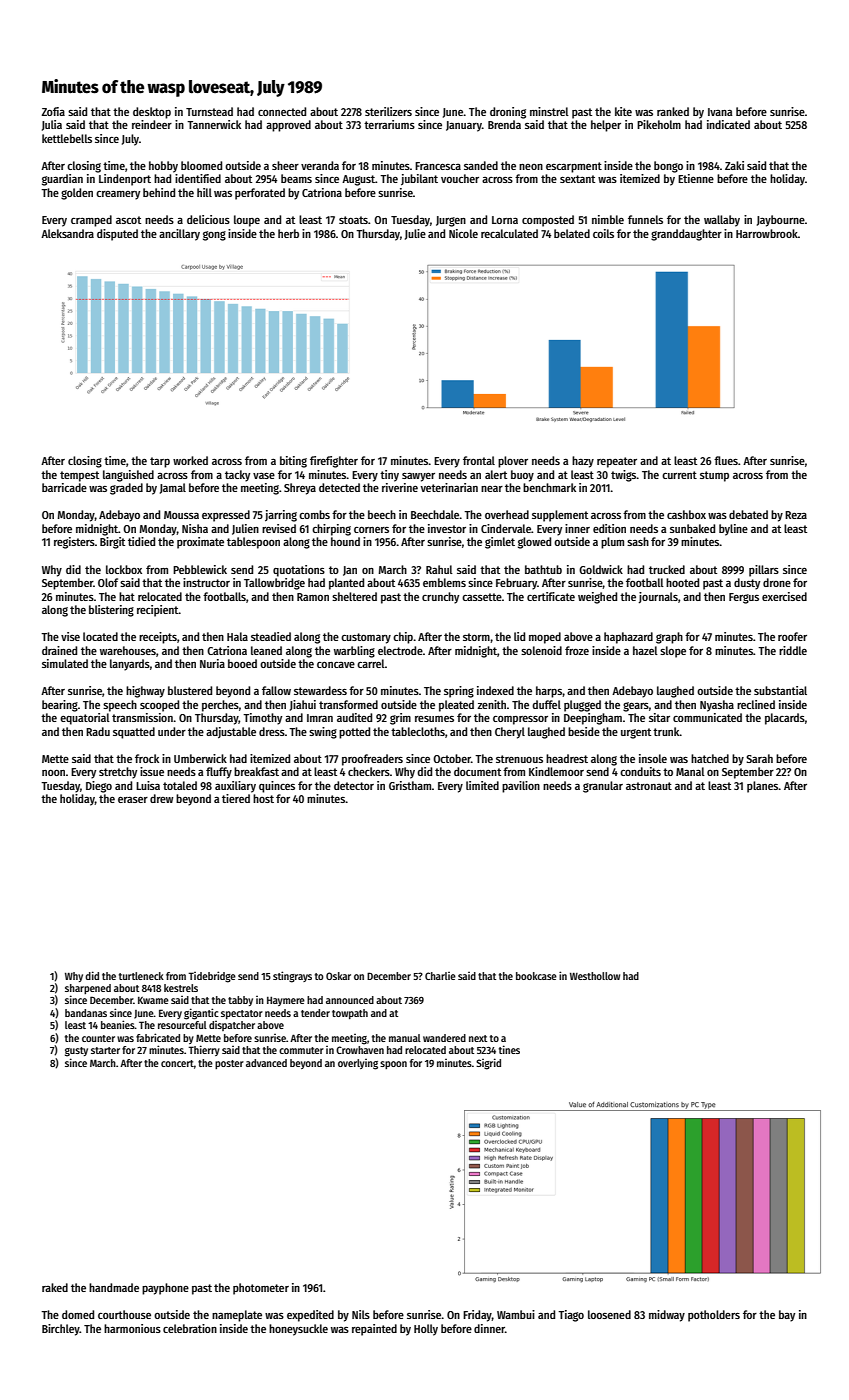  What do you see at coordinates (219, 773) in the document?
I see `fluffy` at bounding box center [219, 773].
